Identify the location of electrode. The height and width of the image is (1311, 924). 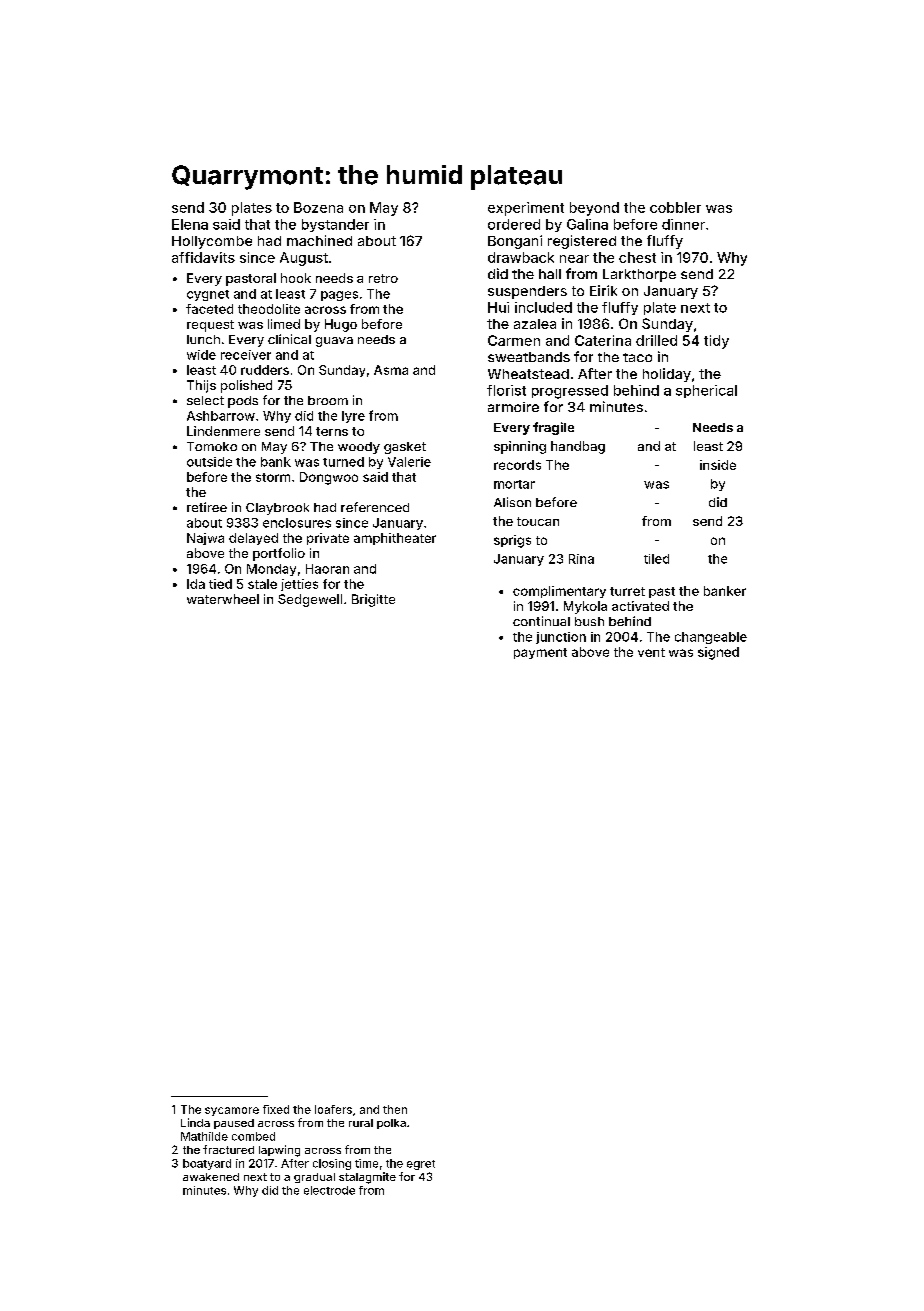
(329, 1190).
